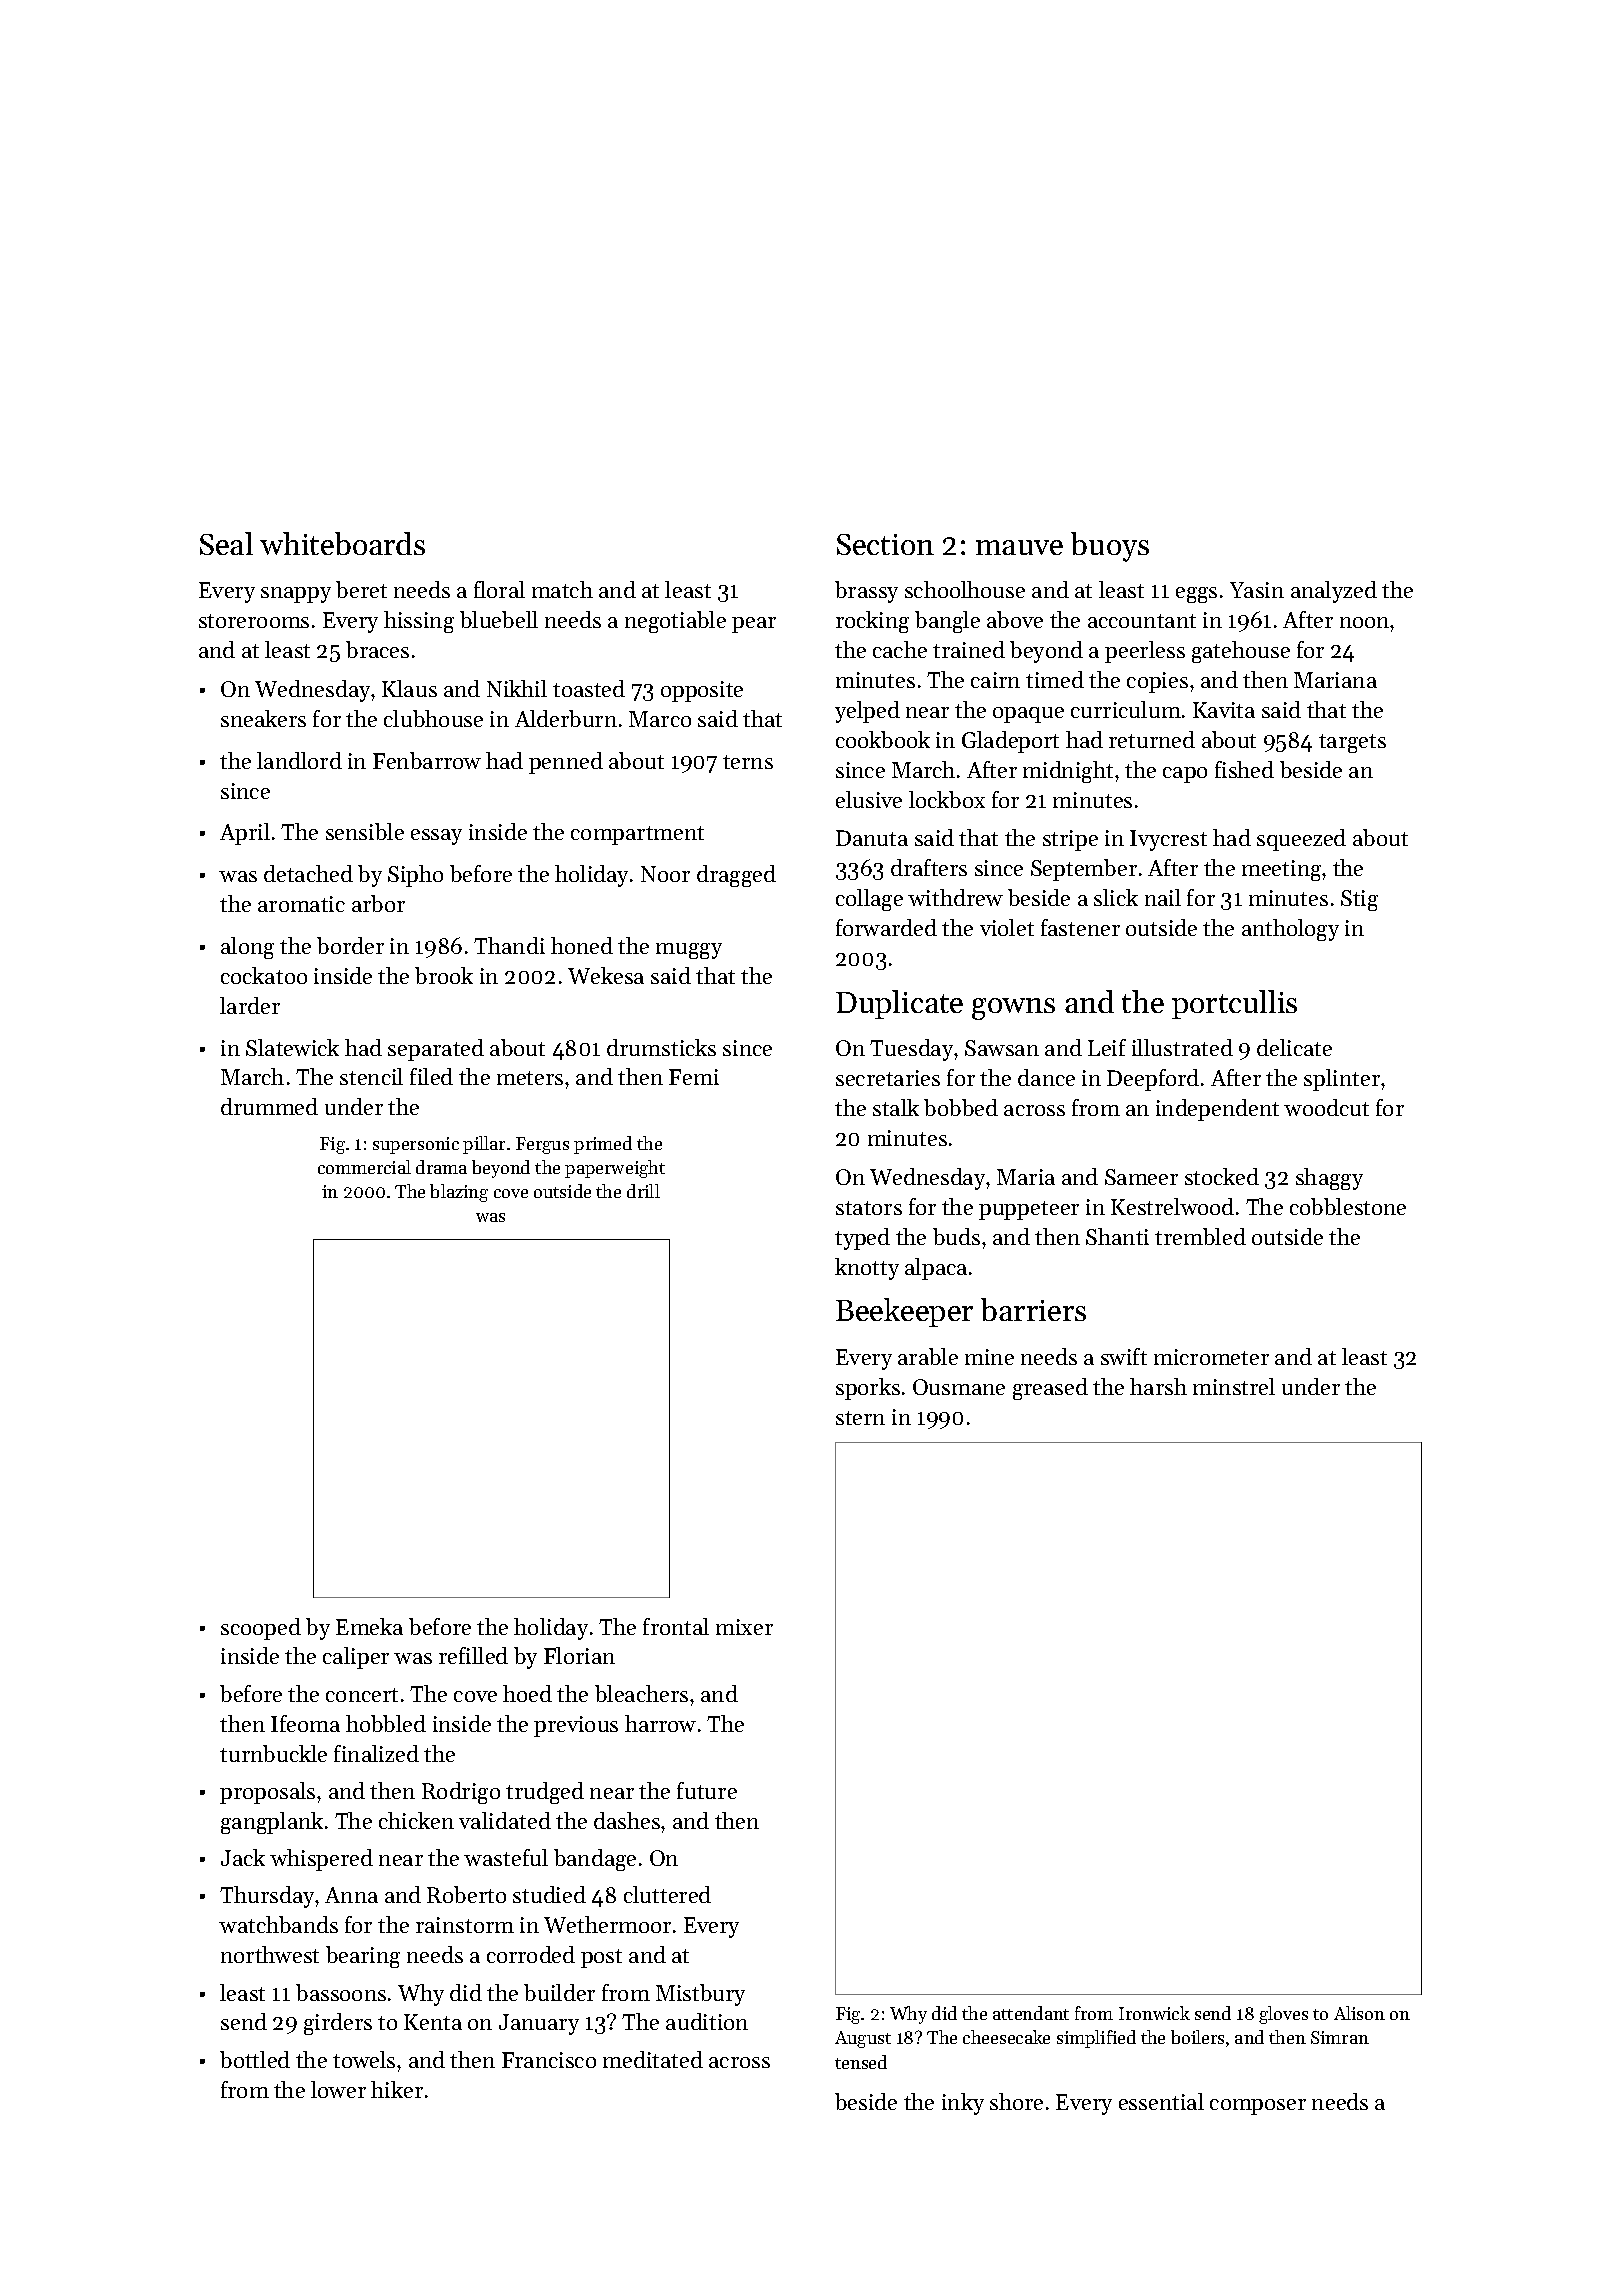 The image size is (1620, 2292). What do you see at coordinates (342, 543) in the screenshot?
I see `whiteboards` at bounding box center [342, 543].
